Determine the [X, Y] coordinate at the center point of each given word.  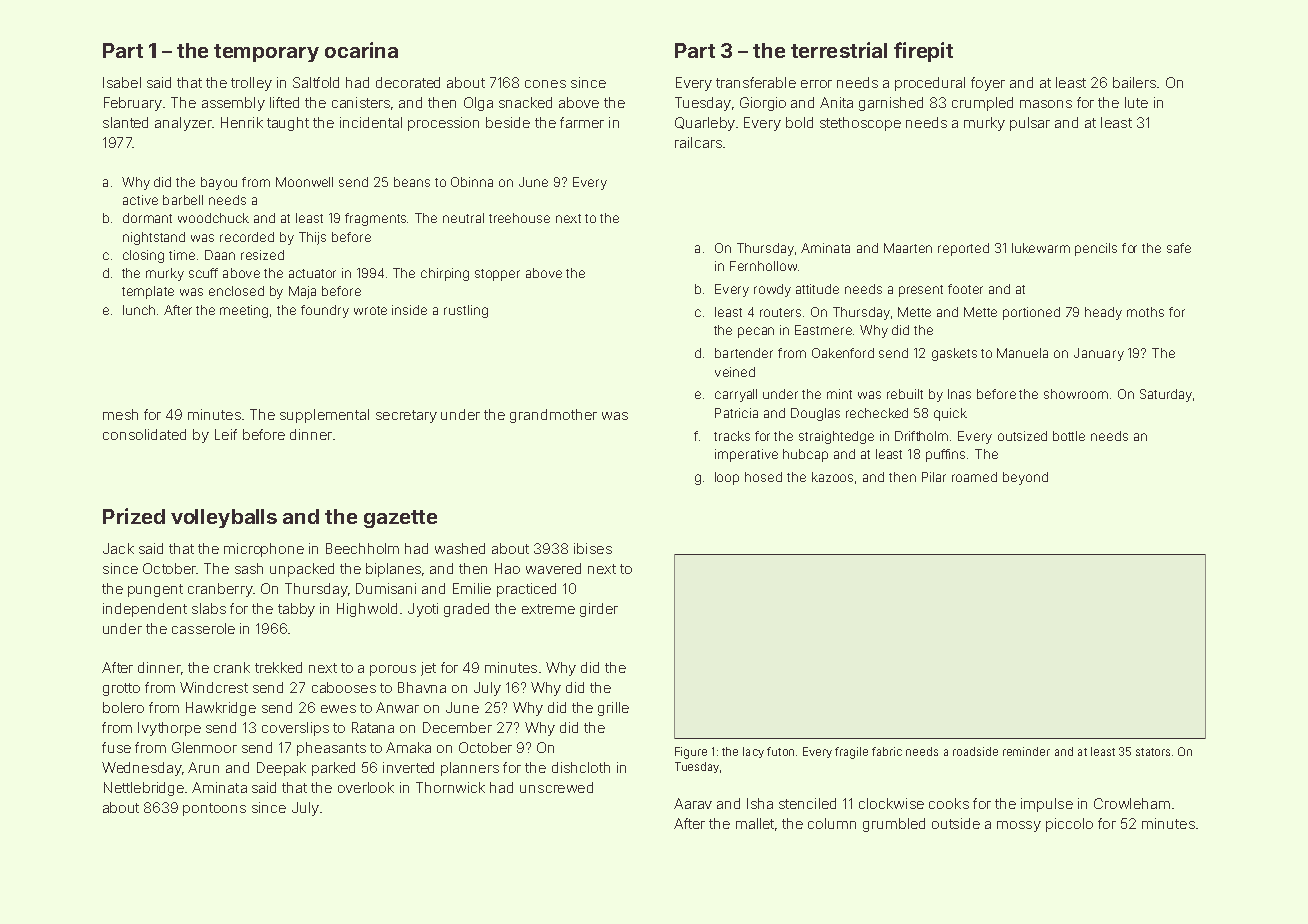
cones [545, 84]
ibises [593, 548]
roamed [974, 477]
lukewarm [1041, 248]
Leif [226, 434]
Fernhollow [763, 266]
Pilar [934, 477]
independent [145, 610]
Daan [220, 255]
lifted [284, 102]
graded [466, 610]
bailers [1134, 82]
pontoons [214, 809]
